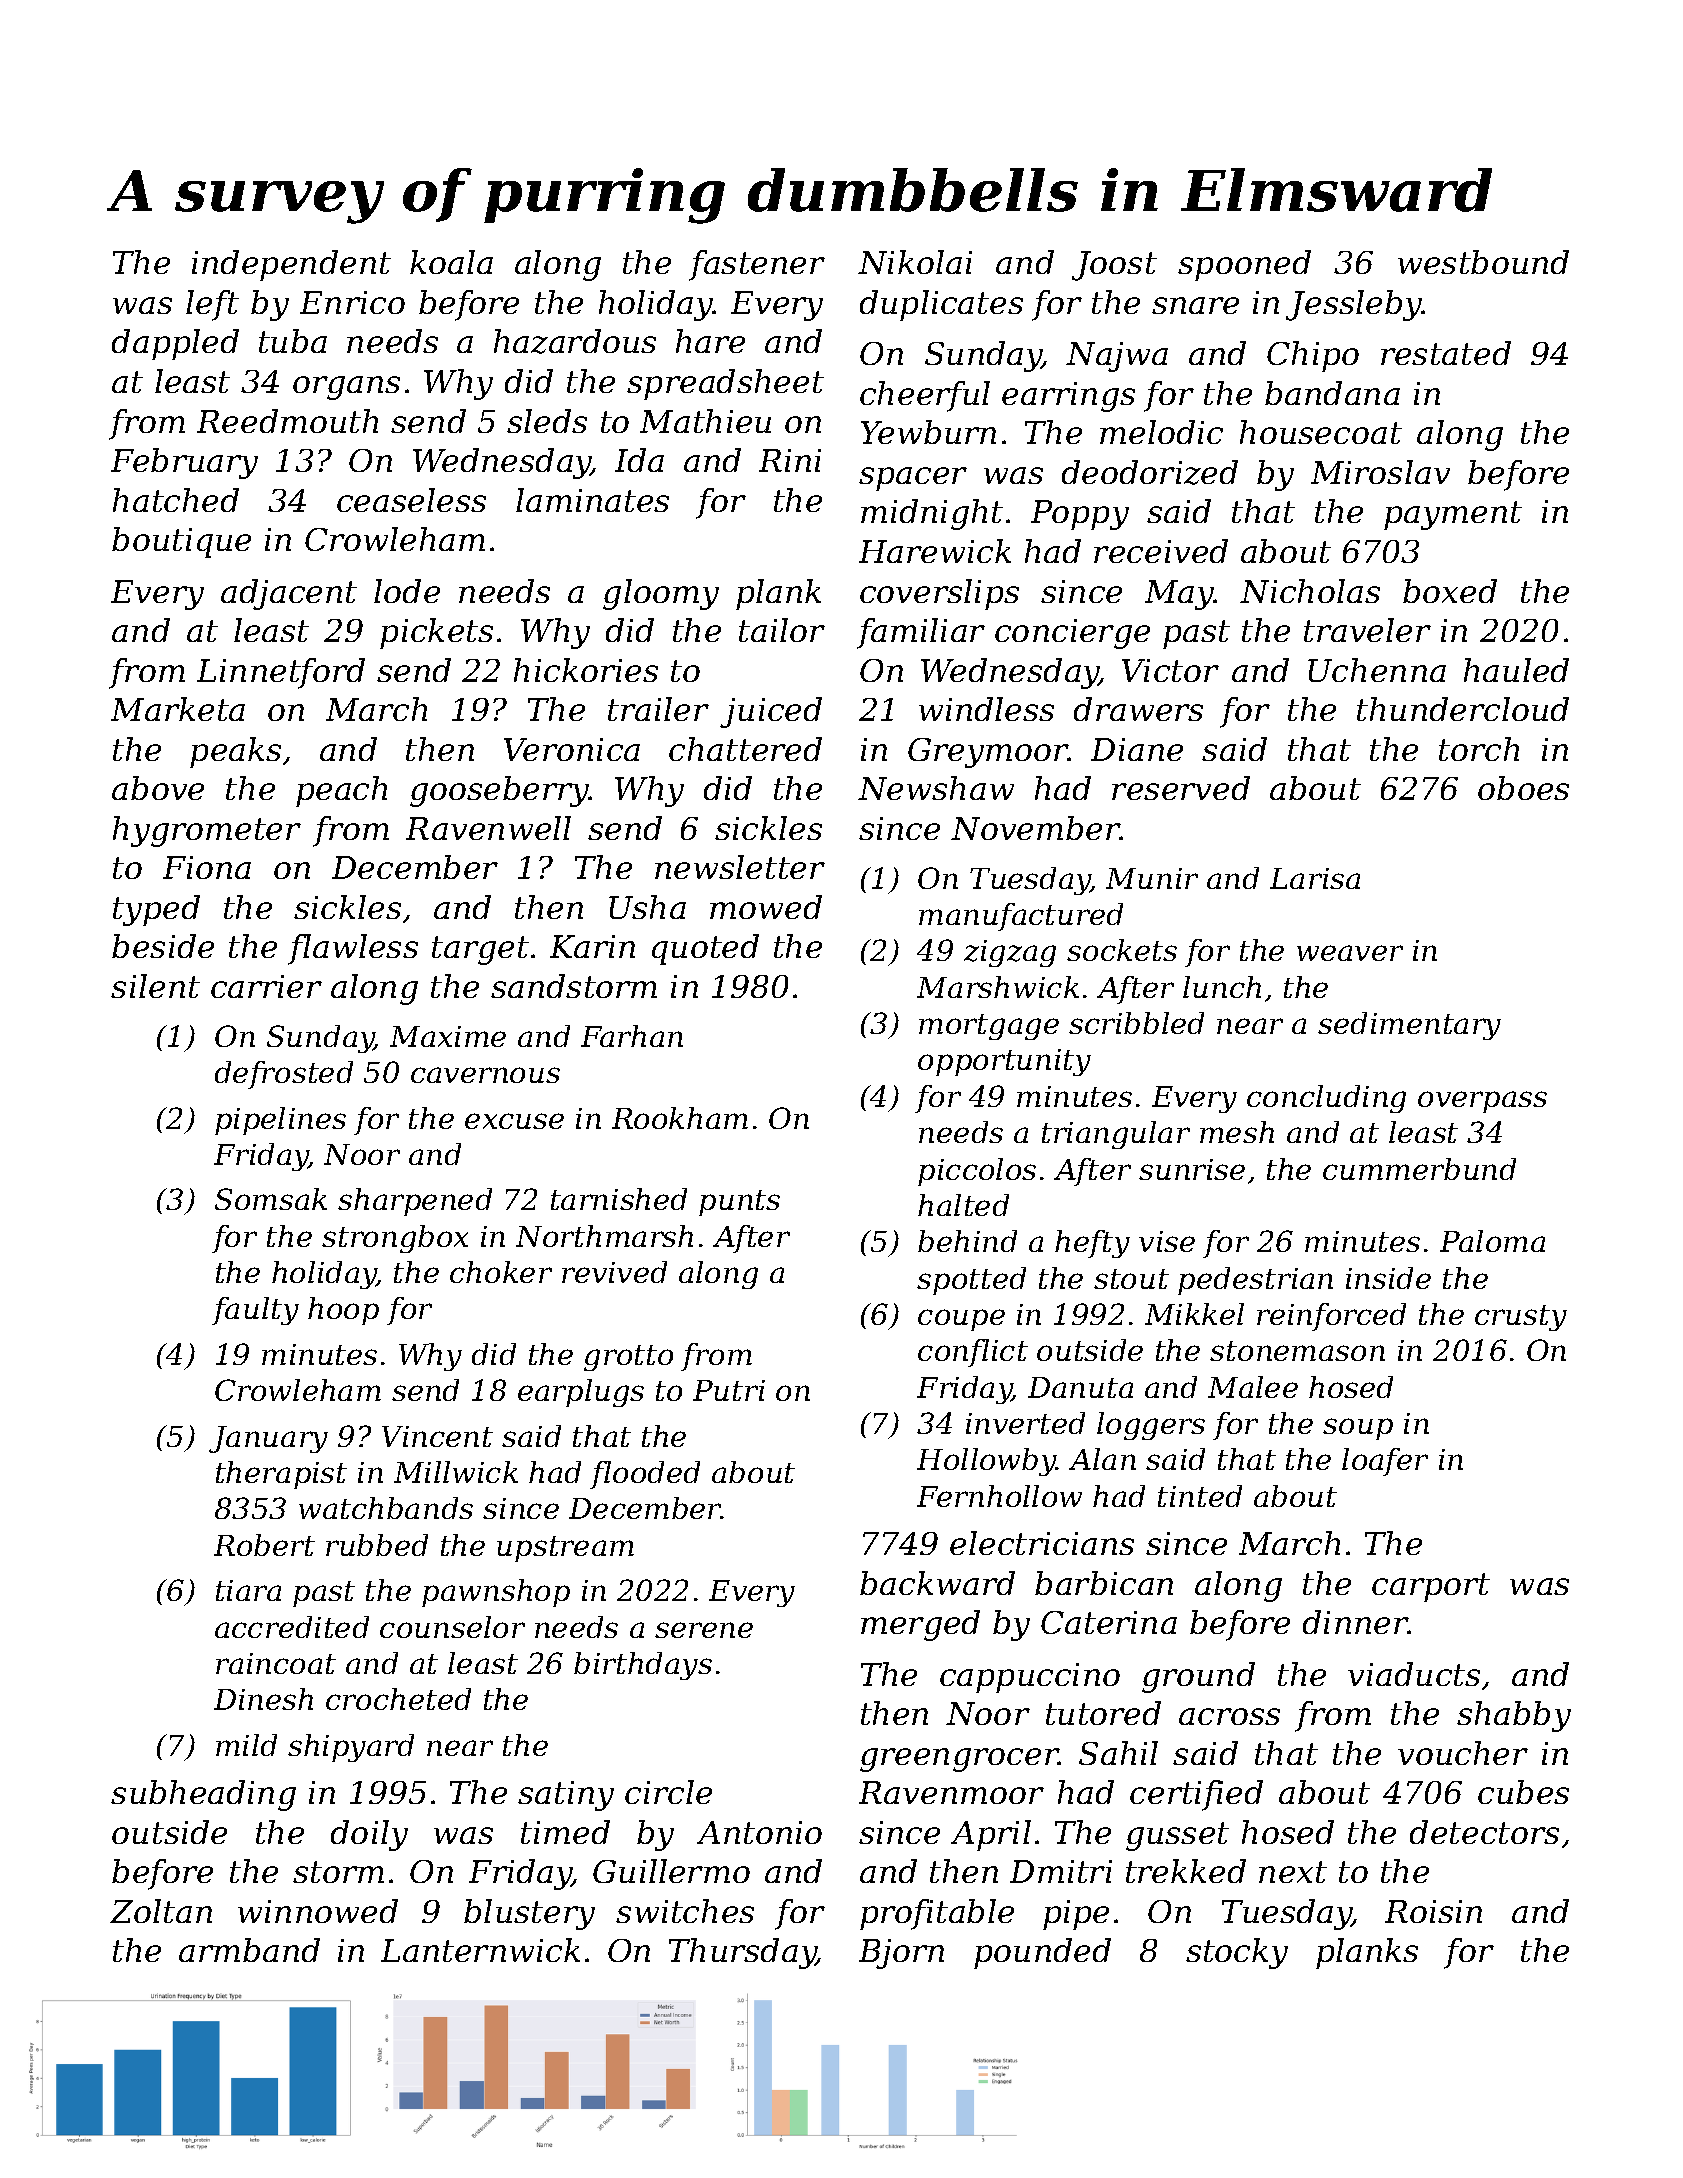  I want to click on behind, so click(967, 1241).
